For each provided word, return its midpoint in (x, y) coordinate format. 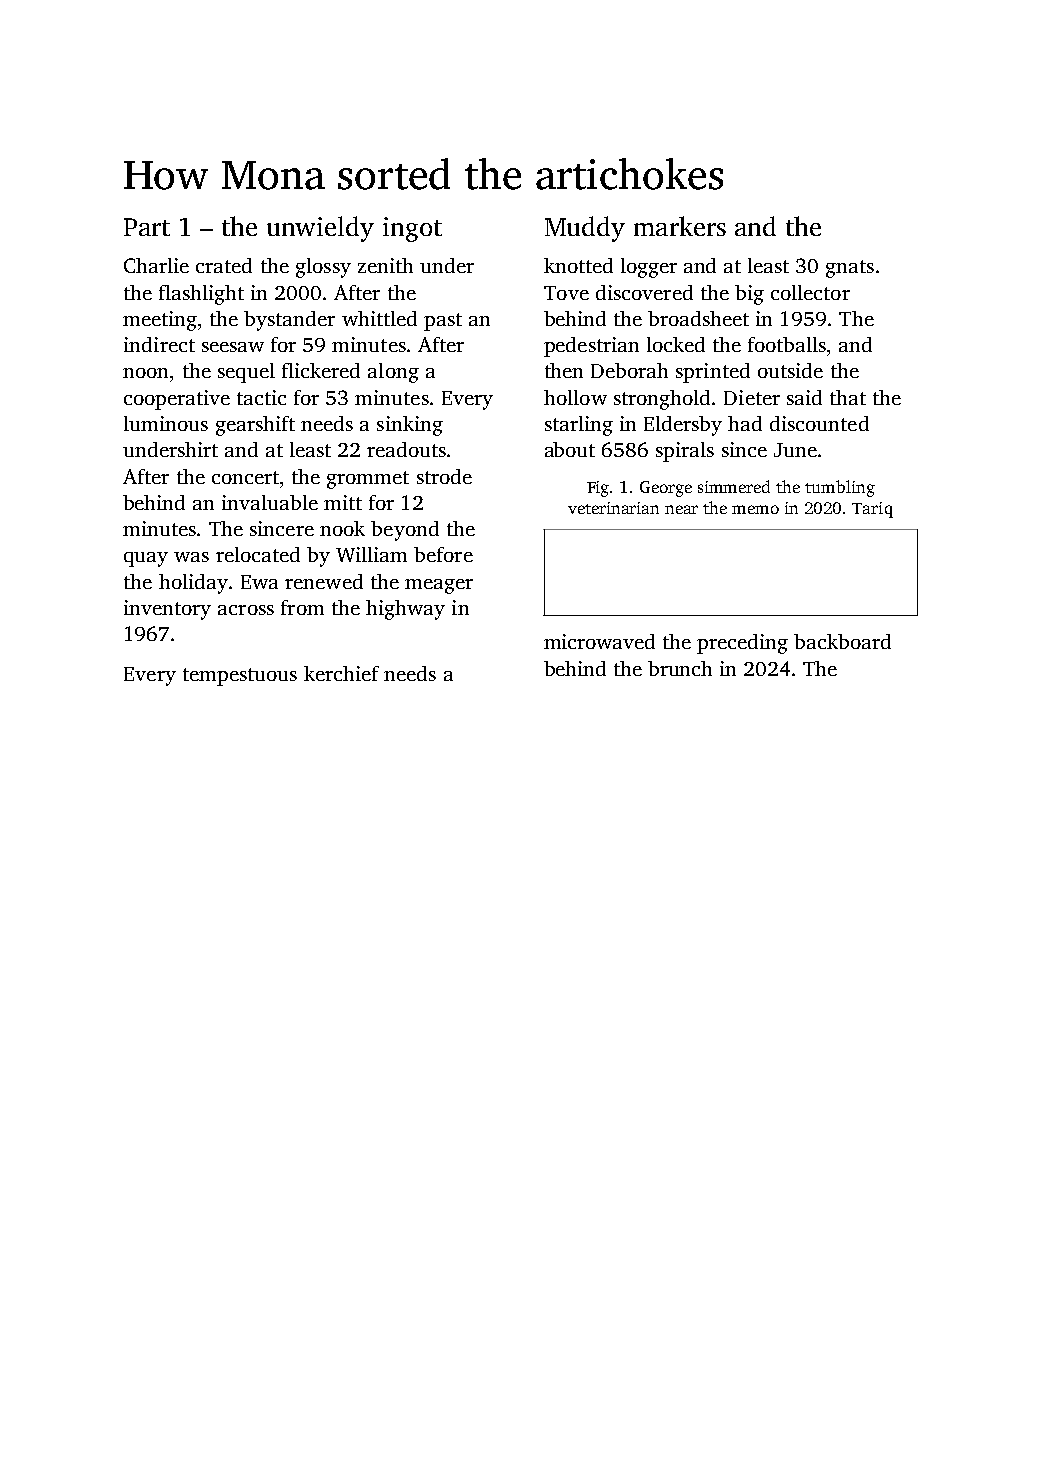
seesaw (233, 347)
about (570, 449)
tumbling (840, 488)
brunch (680, 668)
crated (224, 265)
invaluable (270, 502)
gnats (850, 269)
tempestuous (240, 677)
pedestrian (591, 347)
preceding (742, 644)
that (848, 397)
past (443, 322)
